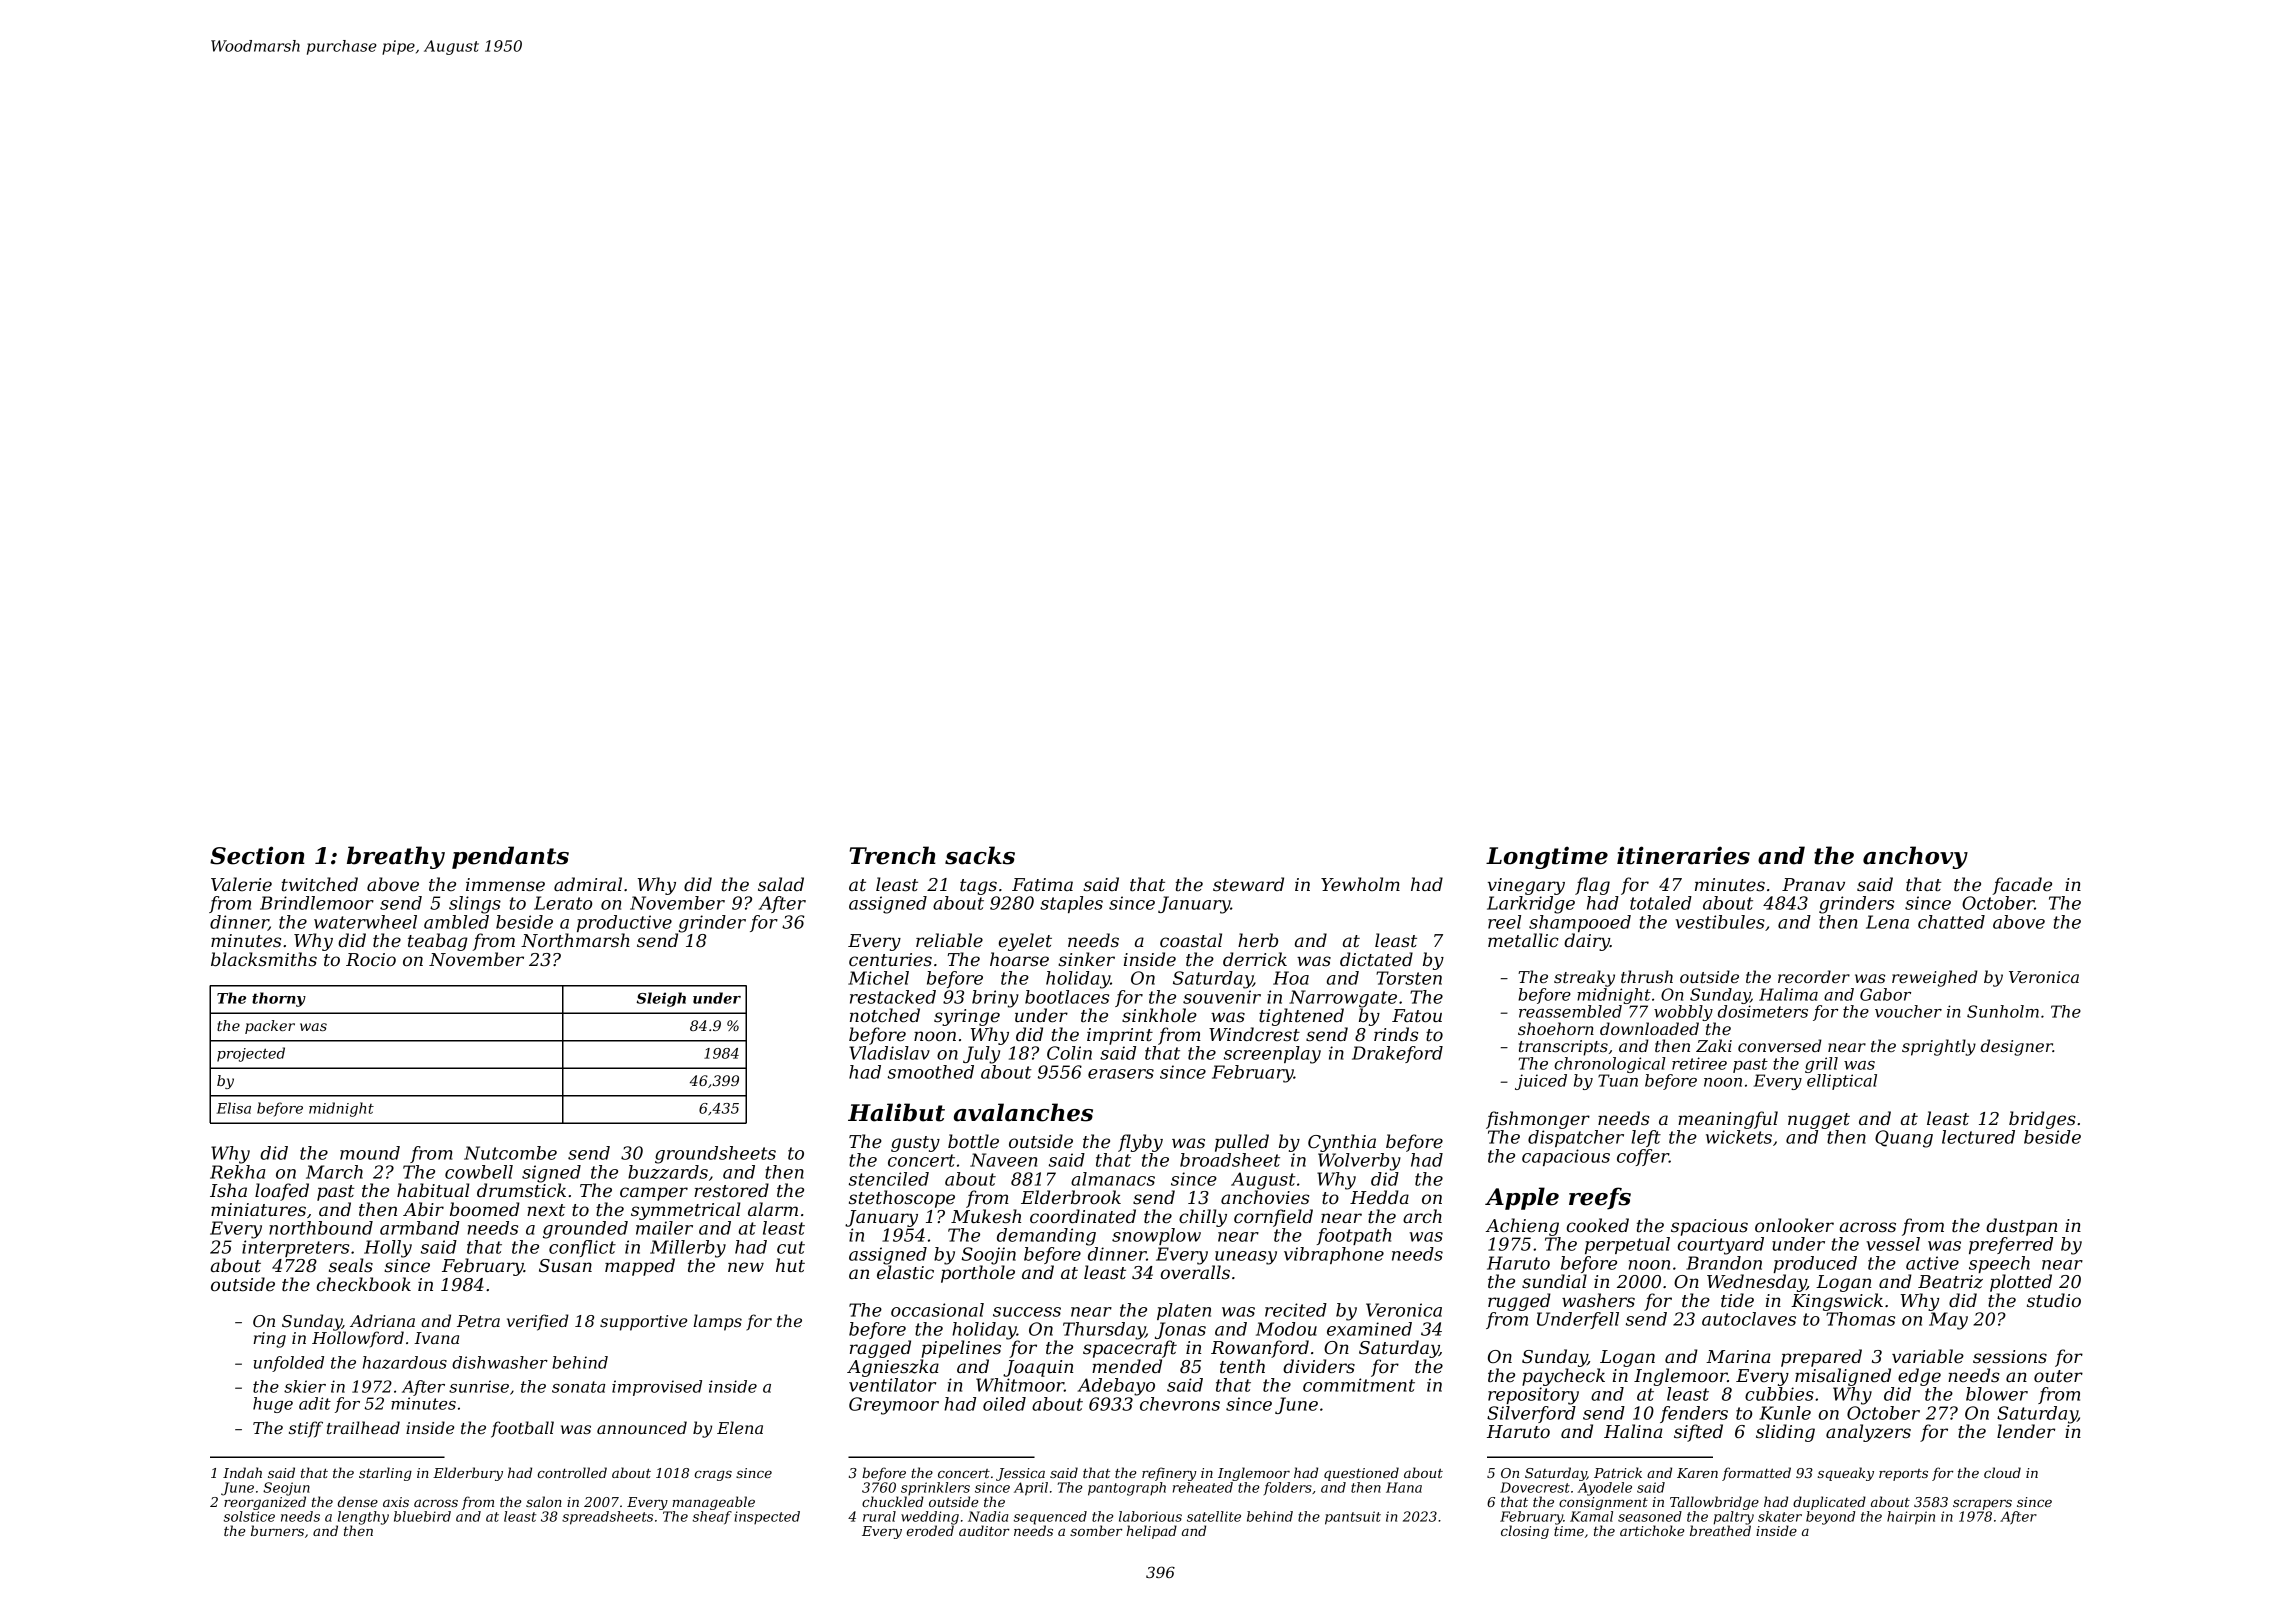  What do you see at coordinates (510, 857) in the image?
I see `pendants` at bounding box center [510, 857].
